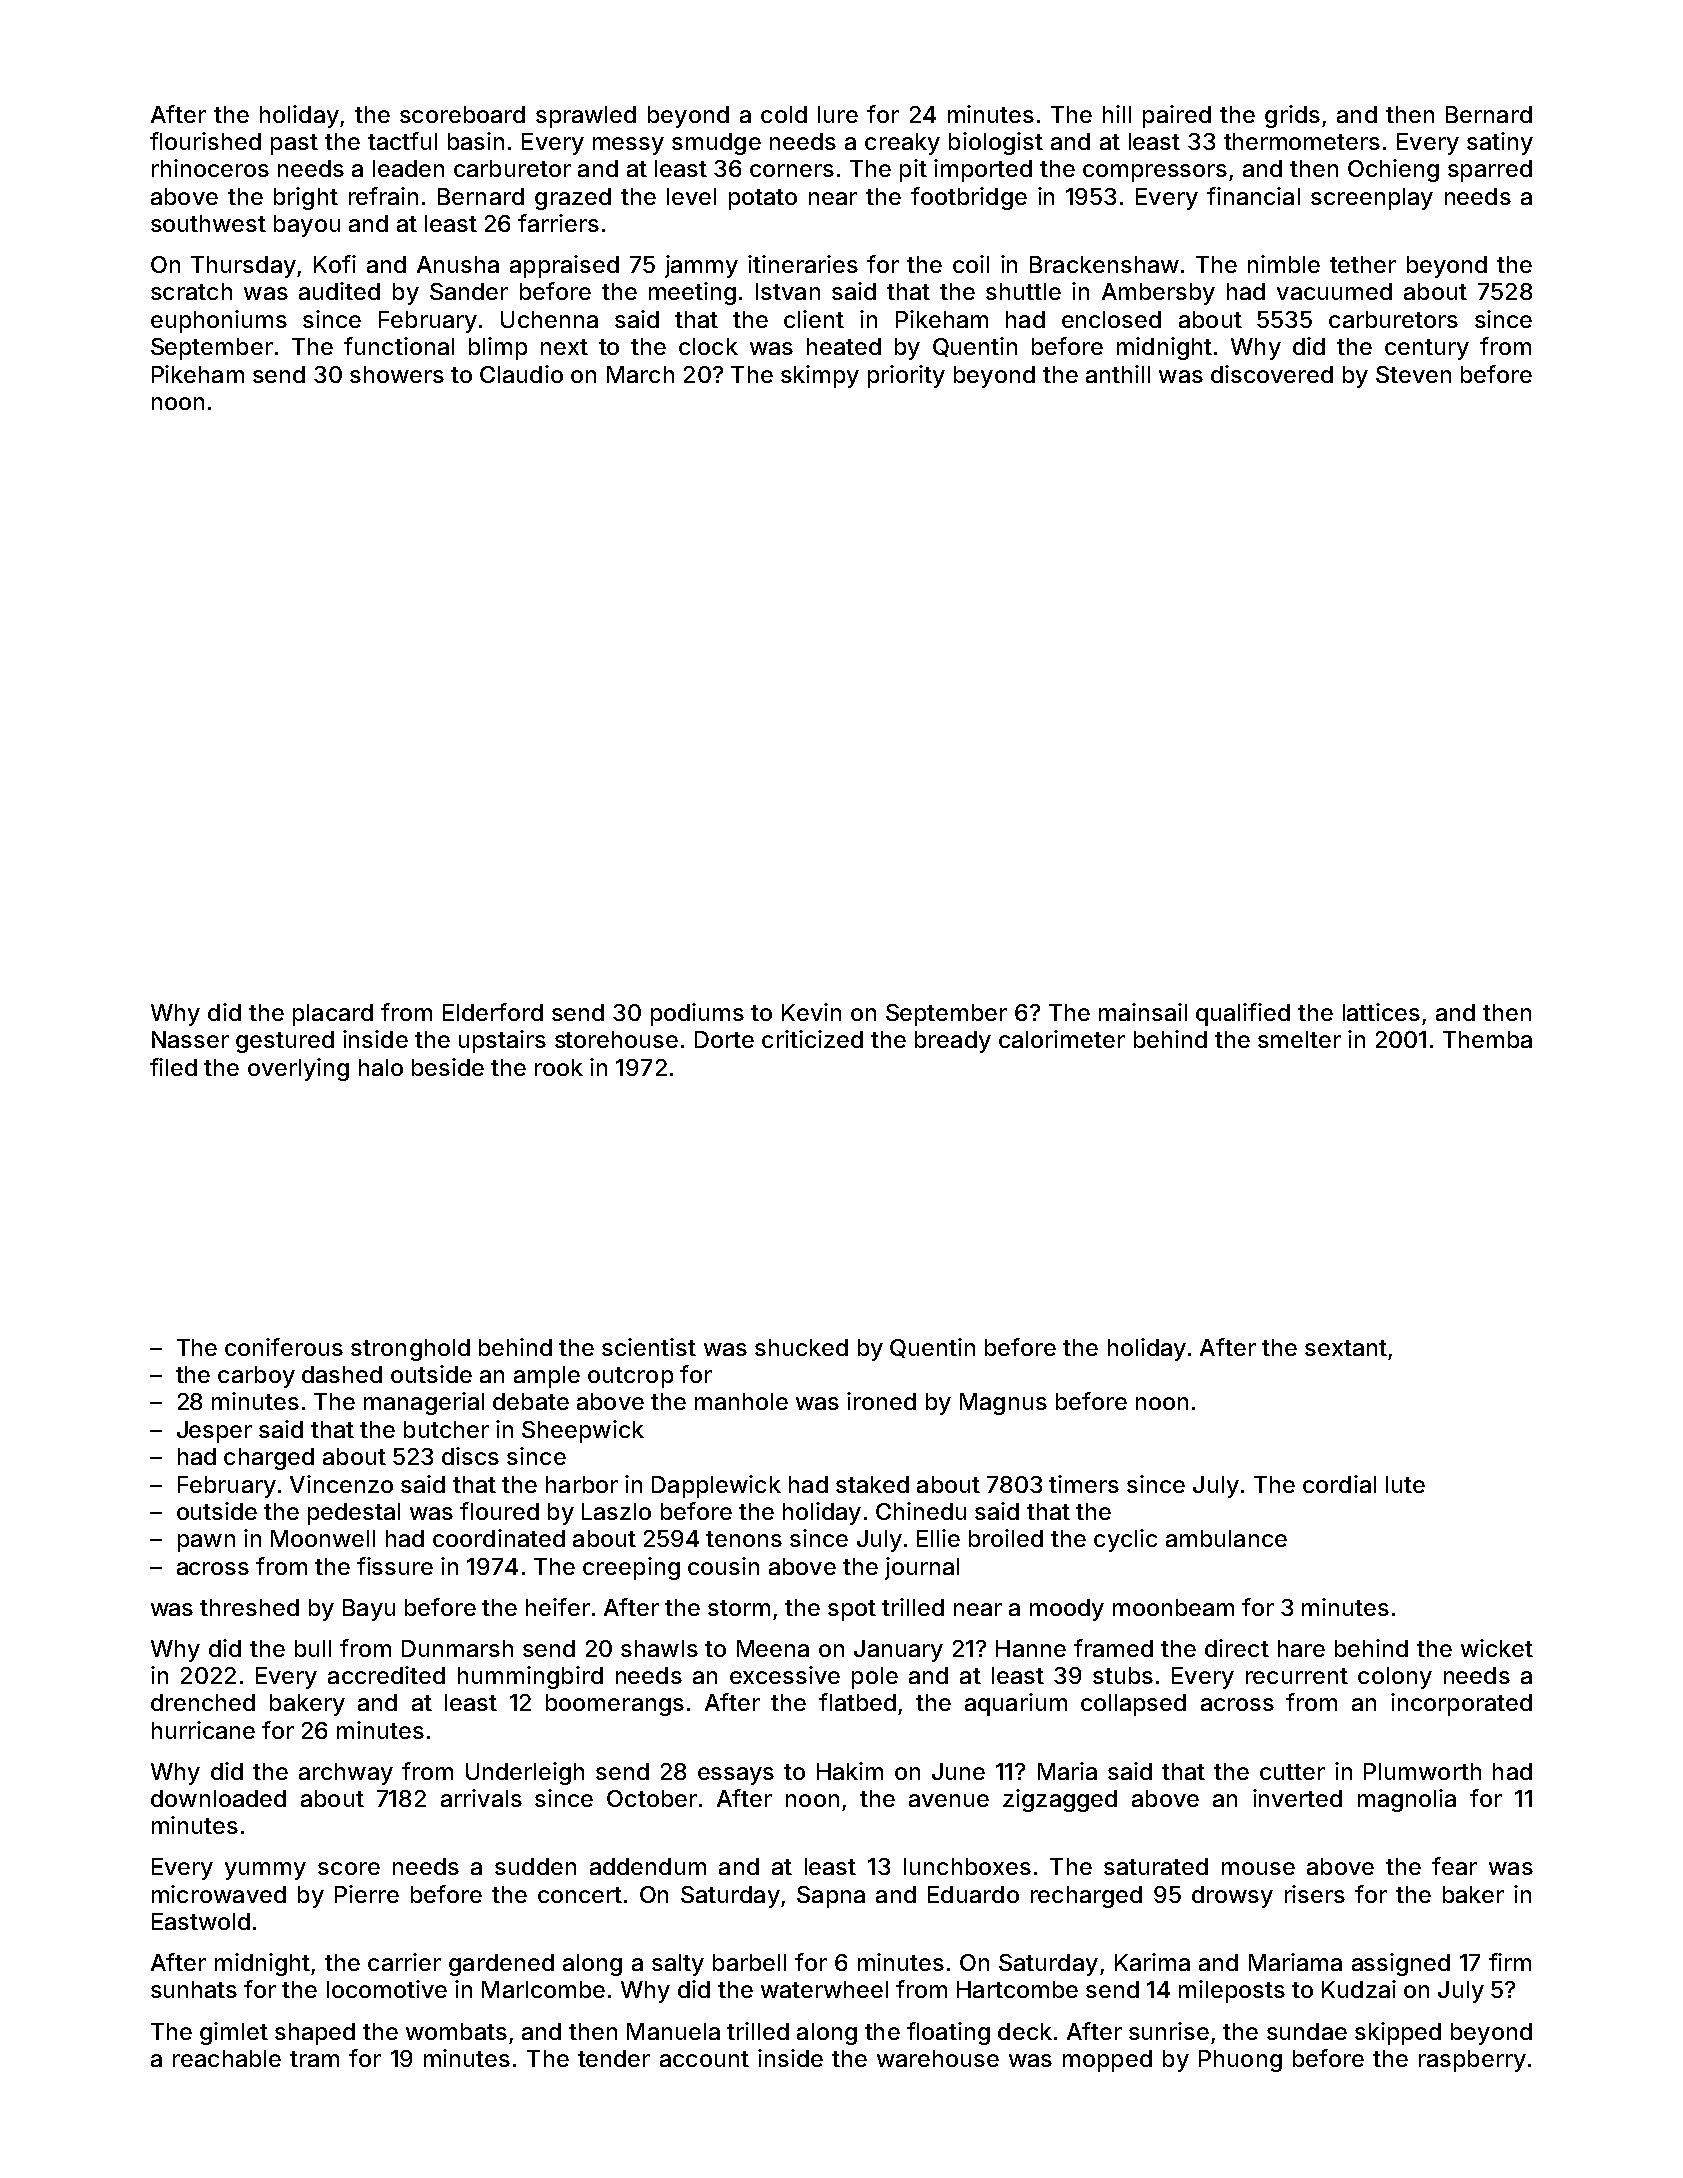 The height and width of the image is (2178, 1683). What do you see at coordinates (369, 1610) in the image?
I see `Bayu` at bounding box center [369, 1610].
